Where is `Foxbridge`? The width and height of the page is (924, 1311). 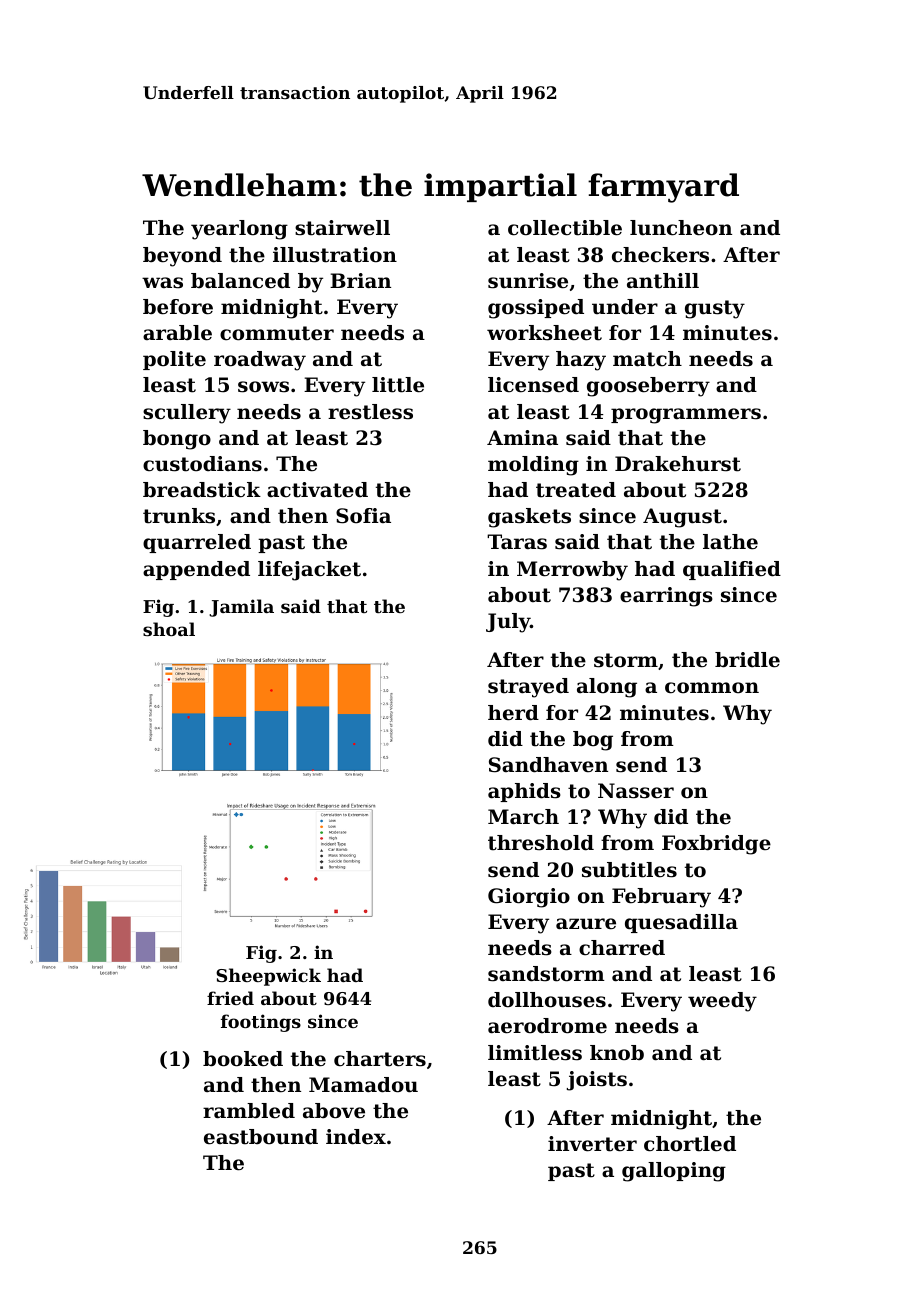
Foxbridge is located at coordinates (716, 845).
